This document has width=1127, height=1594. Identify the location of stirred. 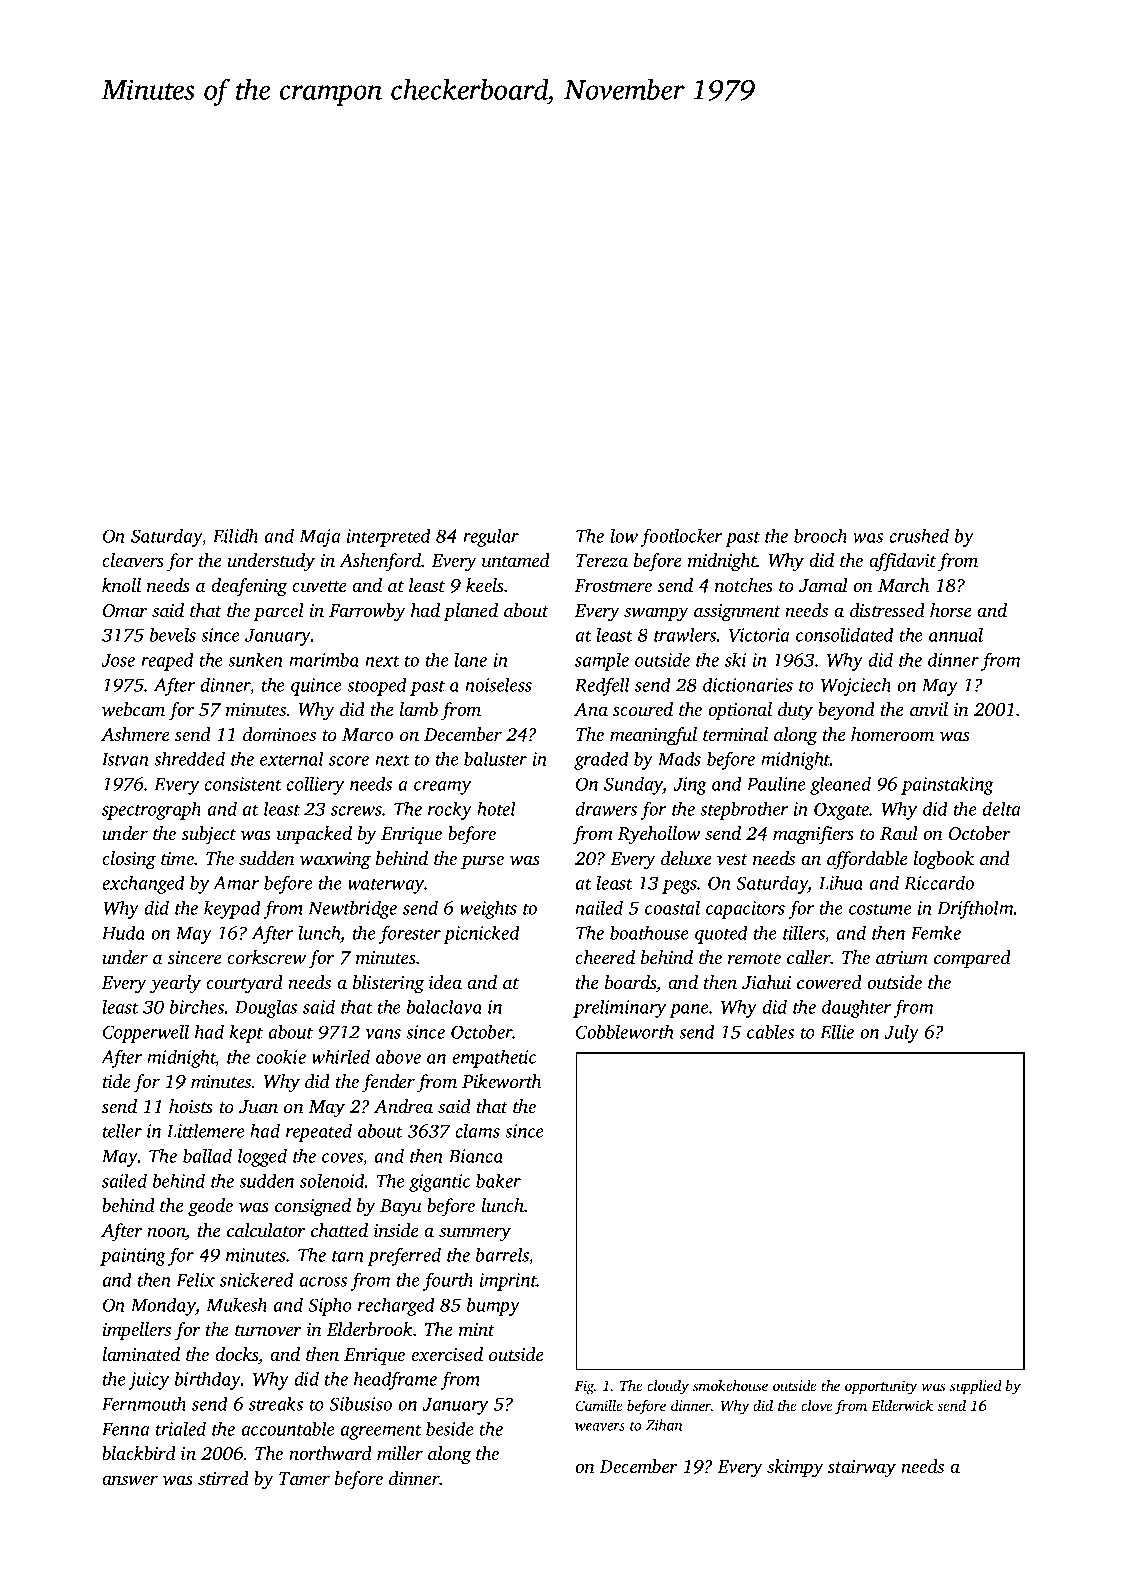
(223, 1478).
